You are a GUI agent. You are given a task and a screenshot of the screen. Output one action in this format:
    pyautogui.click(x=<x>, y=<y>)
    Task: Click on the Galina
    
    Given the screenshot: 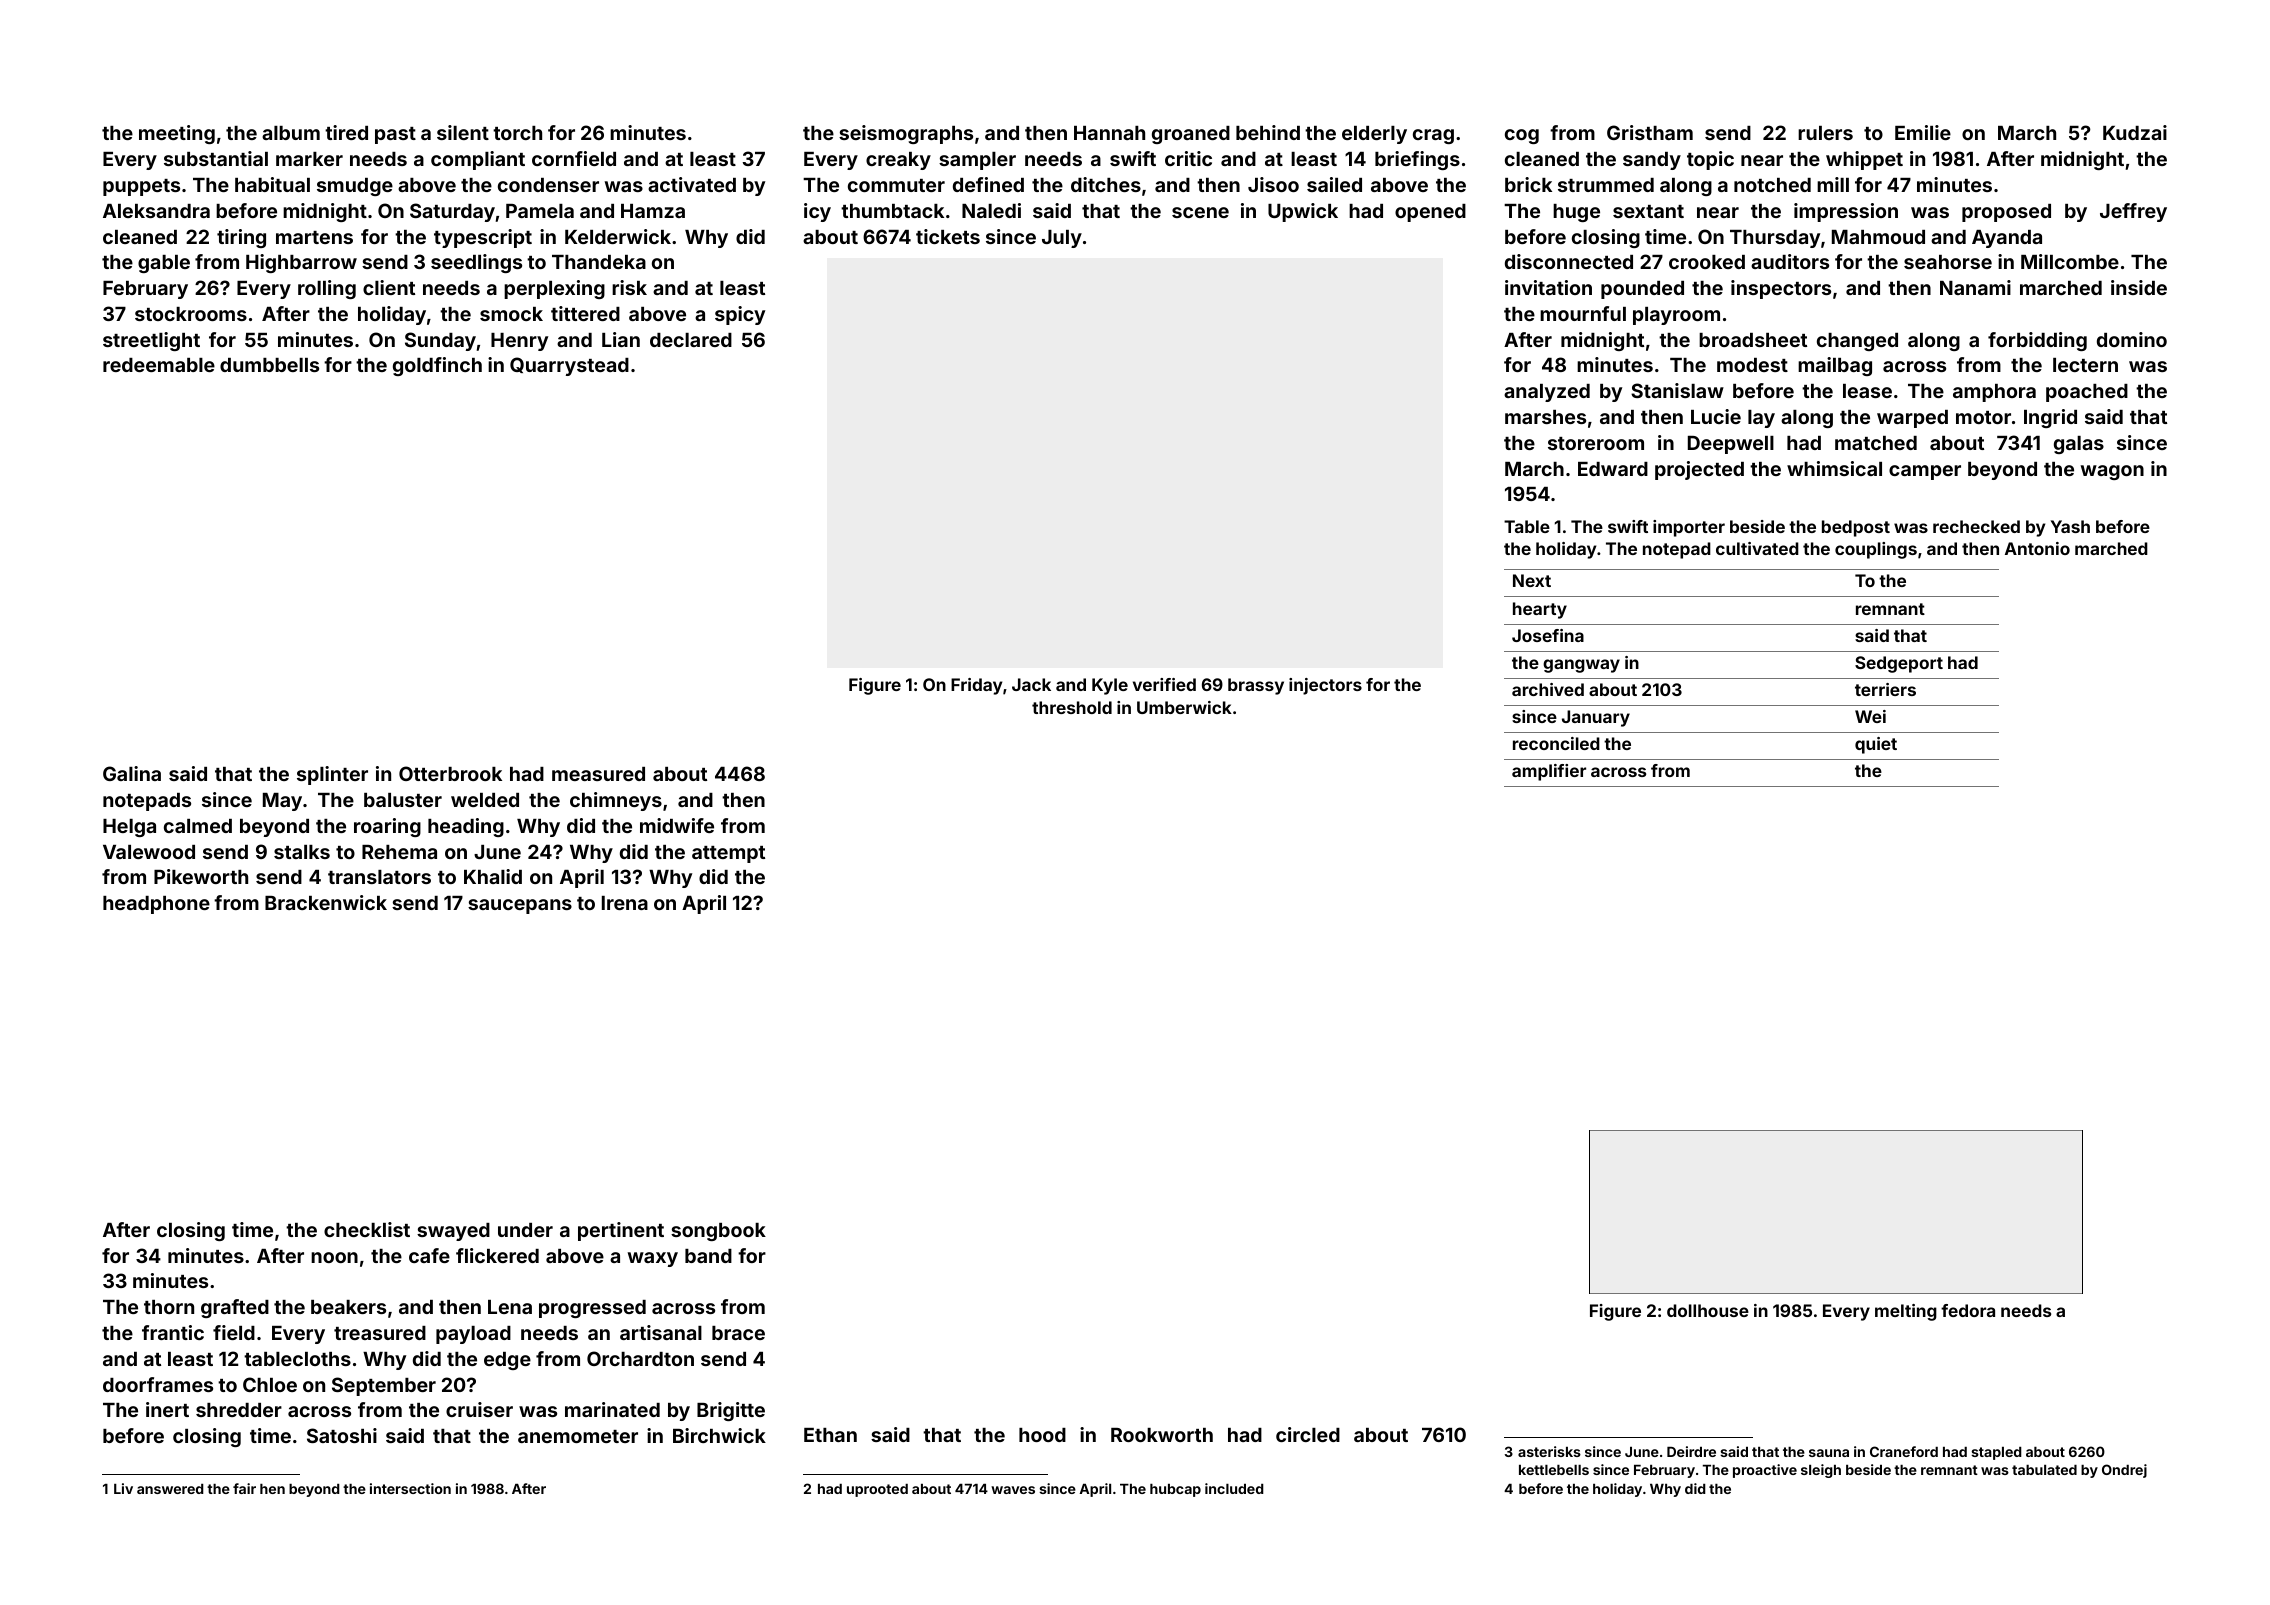 What is the action you would take?
    pyautogui.click(x=132, y=773)
